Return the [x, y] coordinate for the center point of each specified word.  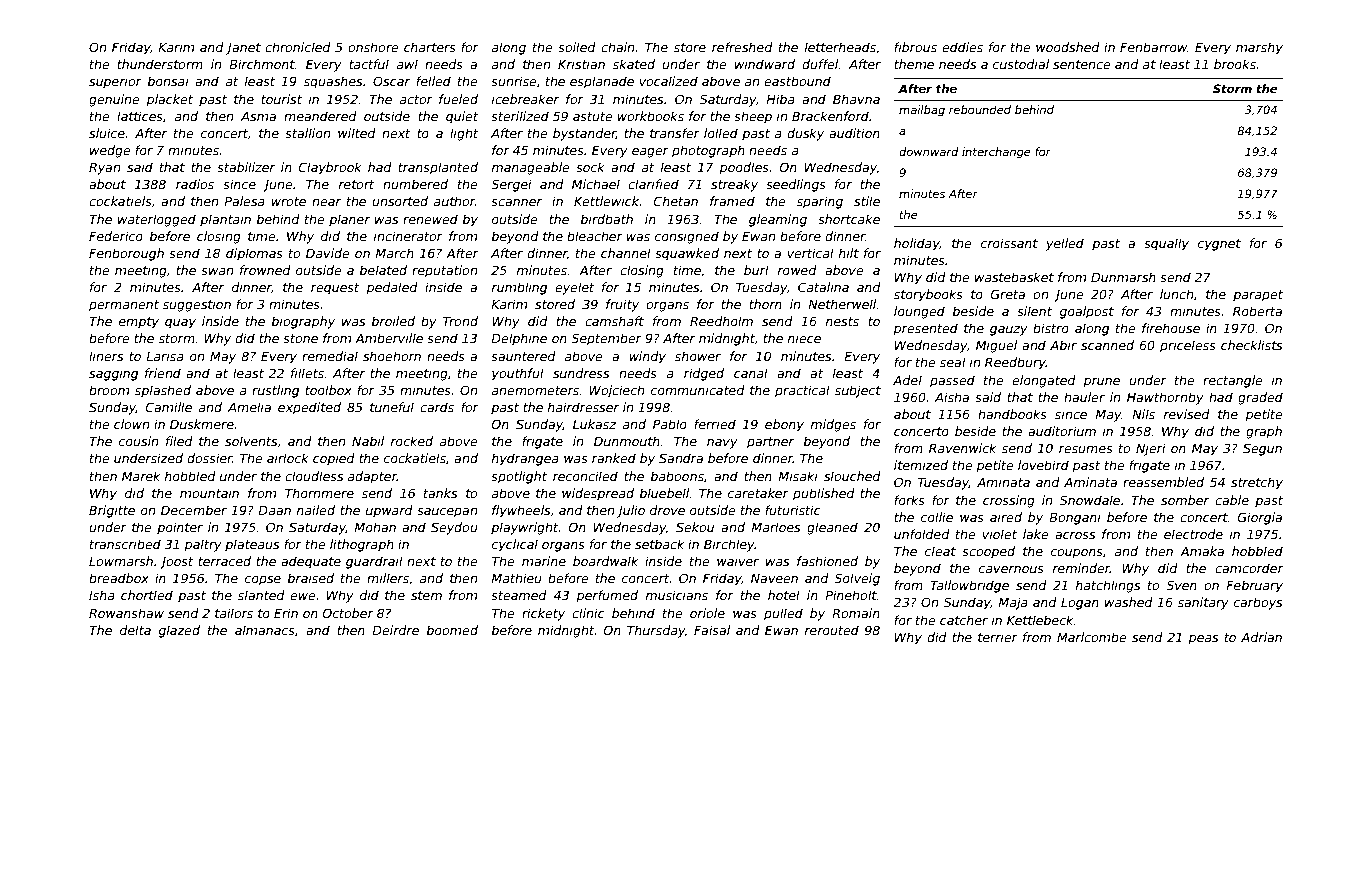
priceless [1188, 346]
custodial [1021, 64]
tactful [369, 64]
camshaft [614, 321]
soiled [577, 47]
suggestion [197, 305]
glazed [179, 631]
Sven [1181, 585]
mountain [209, 493]
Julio [631, 511]
